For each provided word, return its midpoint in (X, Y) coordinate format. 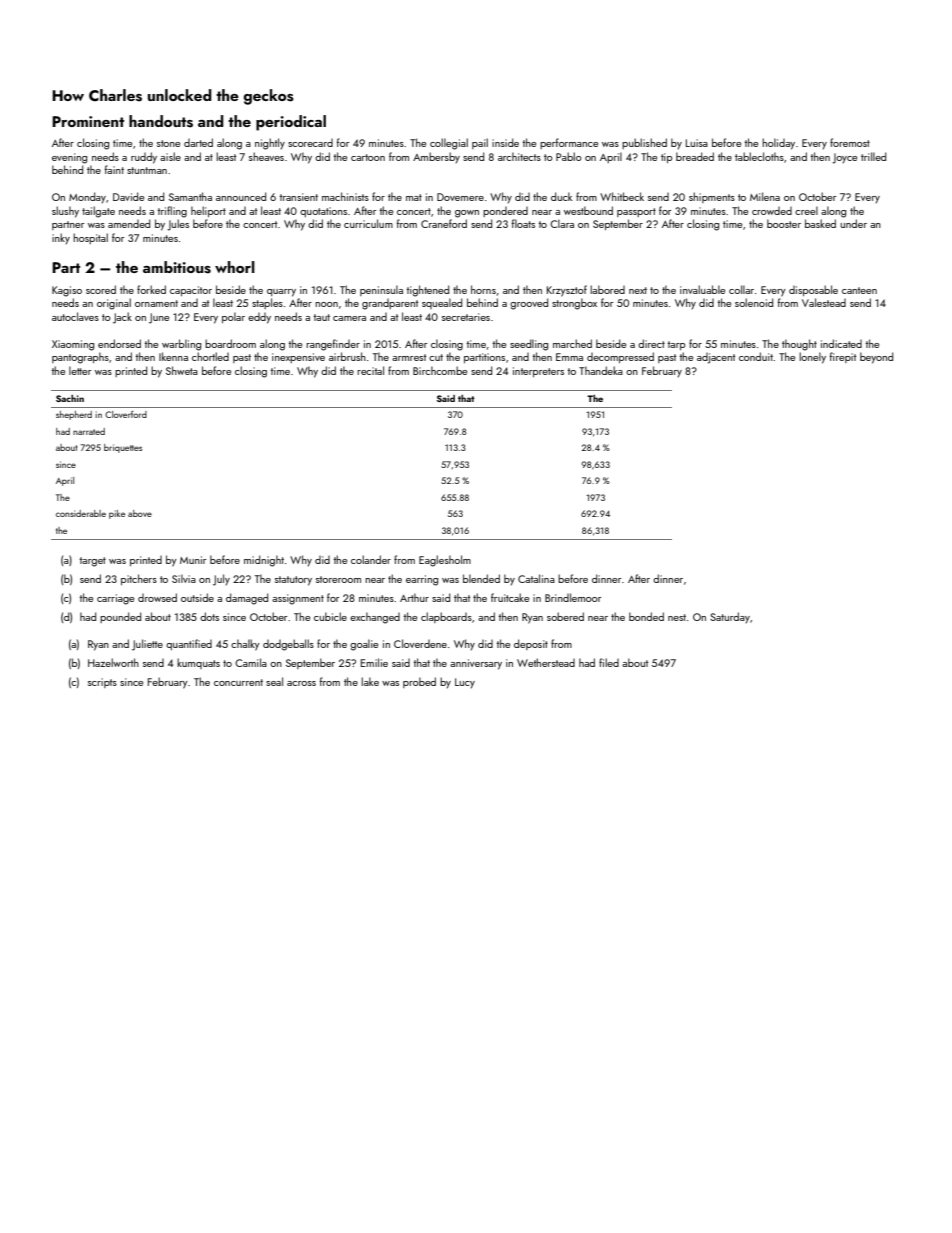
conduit (756, 356)
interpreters (538, 372)
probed (419, 682)
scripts (102, 683)
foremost (850, 142)
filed (609, 662)
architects (519, 156)
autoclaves (75, 316)
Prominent (88, 121)
